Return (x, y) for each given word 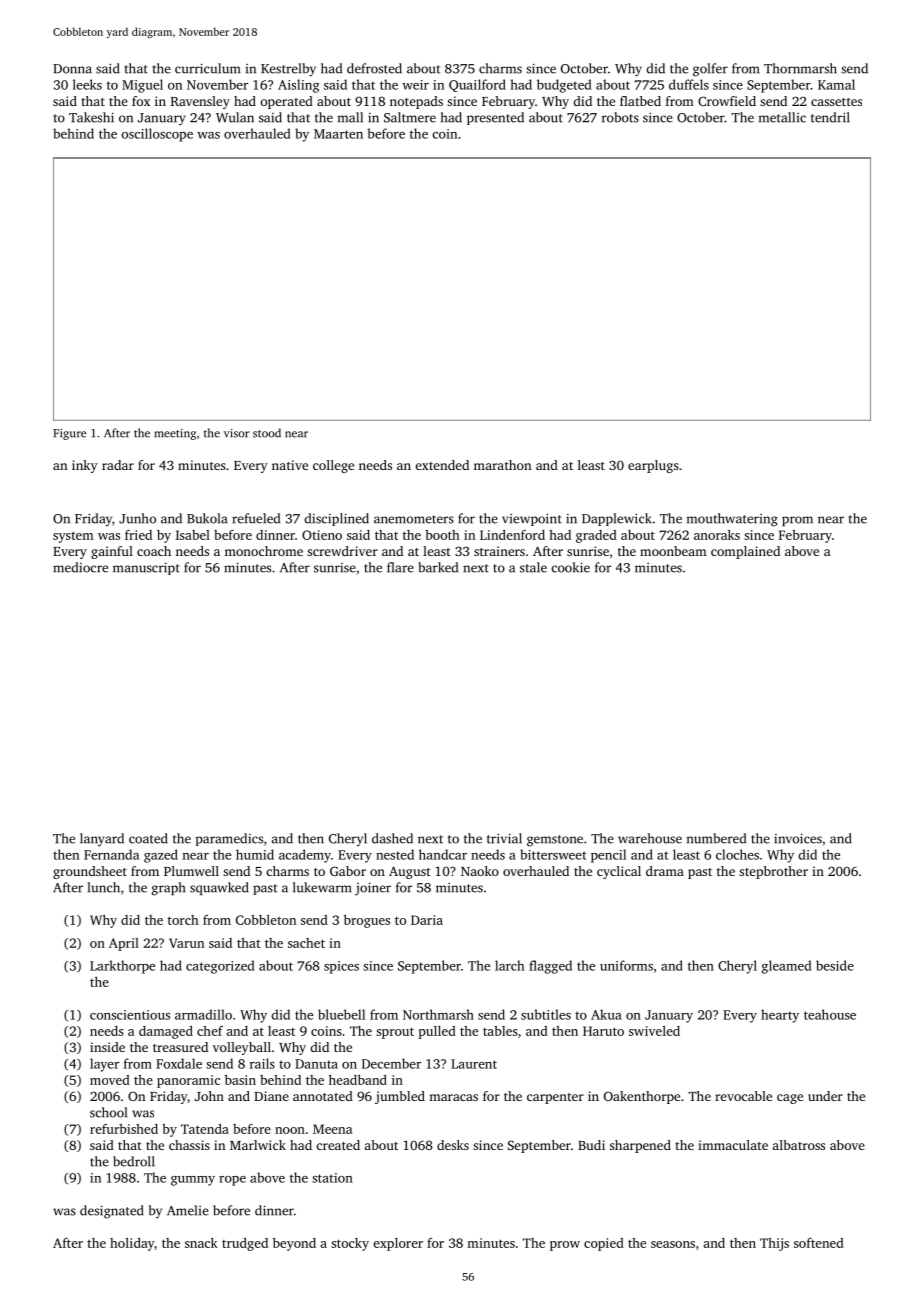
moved (110, 1080)
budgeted (564, 86)
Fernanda (111, 854)
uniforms (626, 965)
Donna (72, 69)
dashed (392, 838)
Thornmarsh (800, 68)
